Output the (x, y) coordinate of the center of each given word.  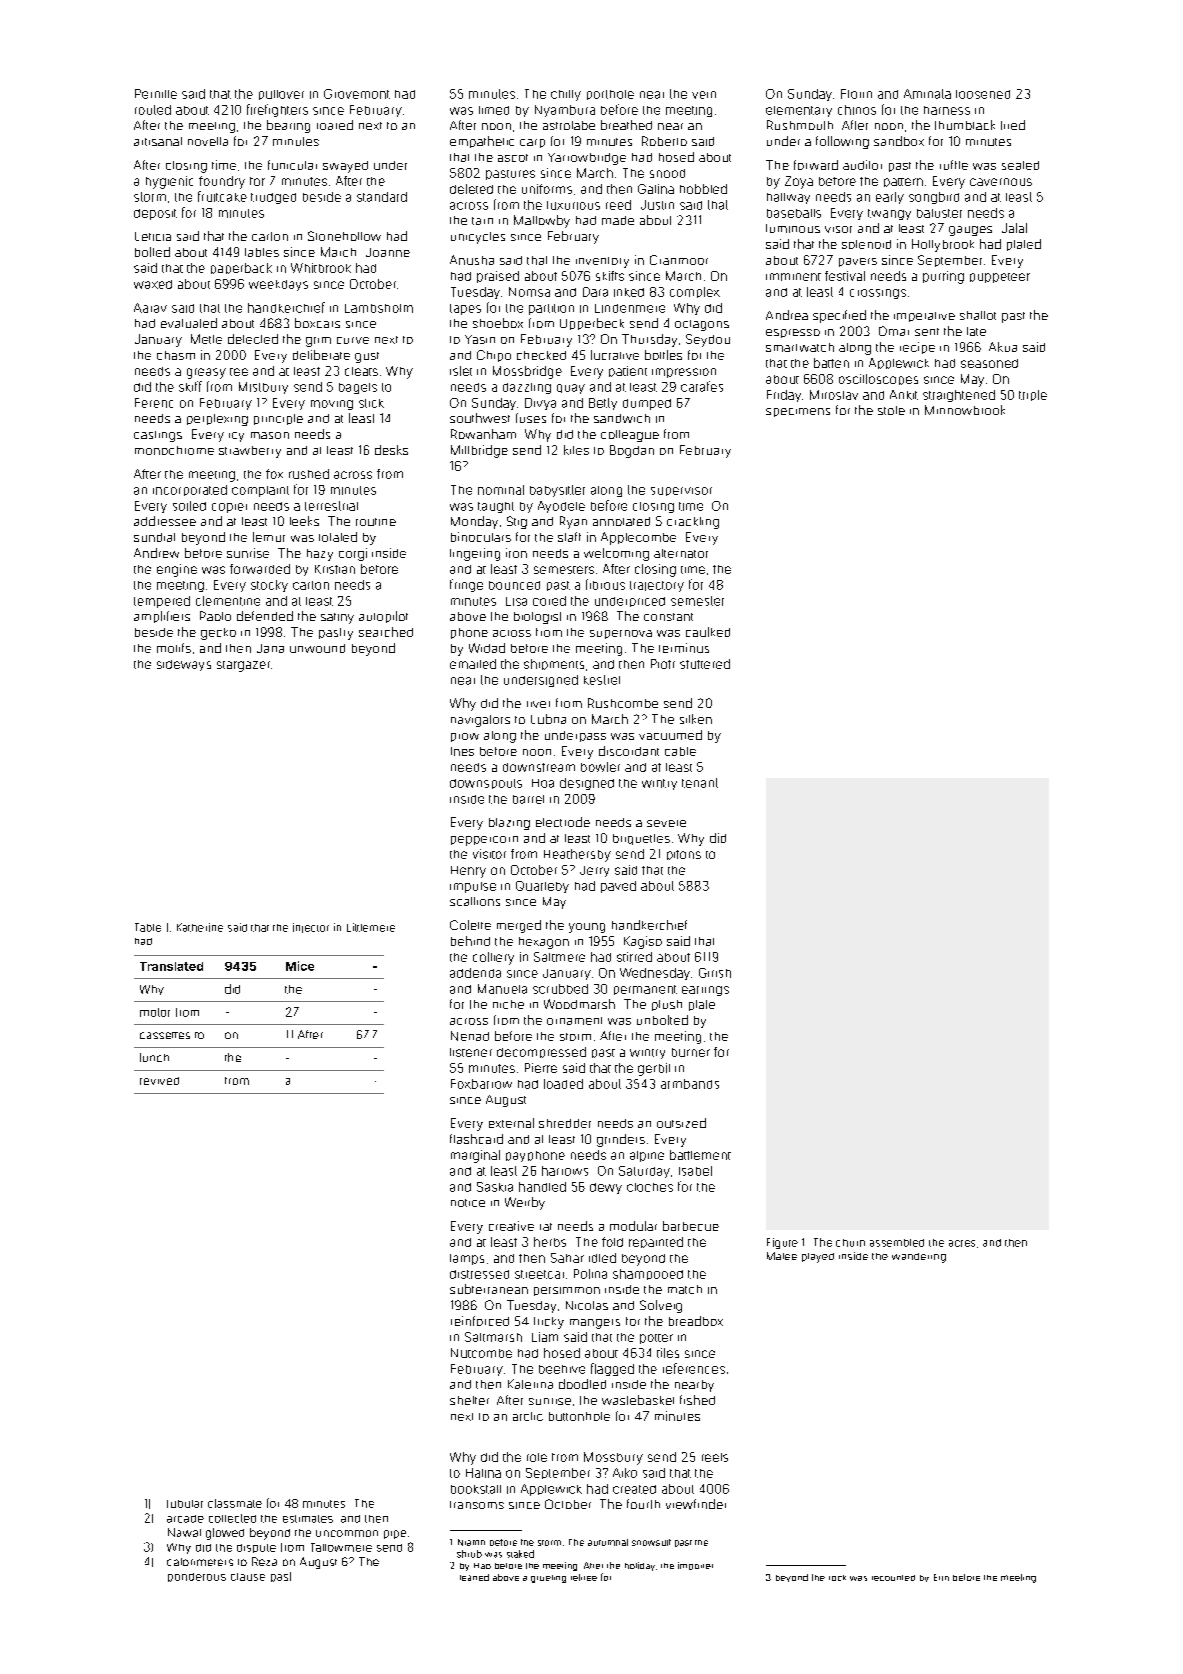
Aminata (927, 94)
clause (248, 1577)
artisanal (158, 141)
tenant (700, 783)
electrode (563, 822)
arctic (528, 1416)
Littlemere (371, 927)
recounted (893, 1578)
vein (704, 95)
